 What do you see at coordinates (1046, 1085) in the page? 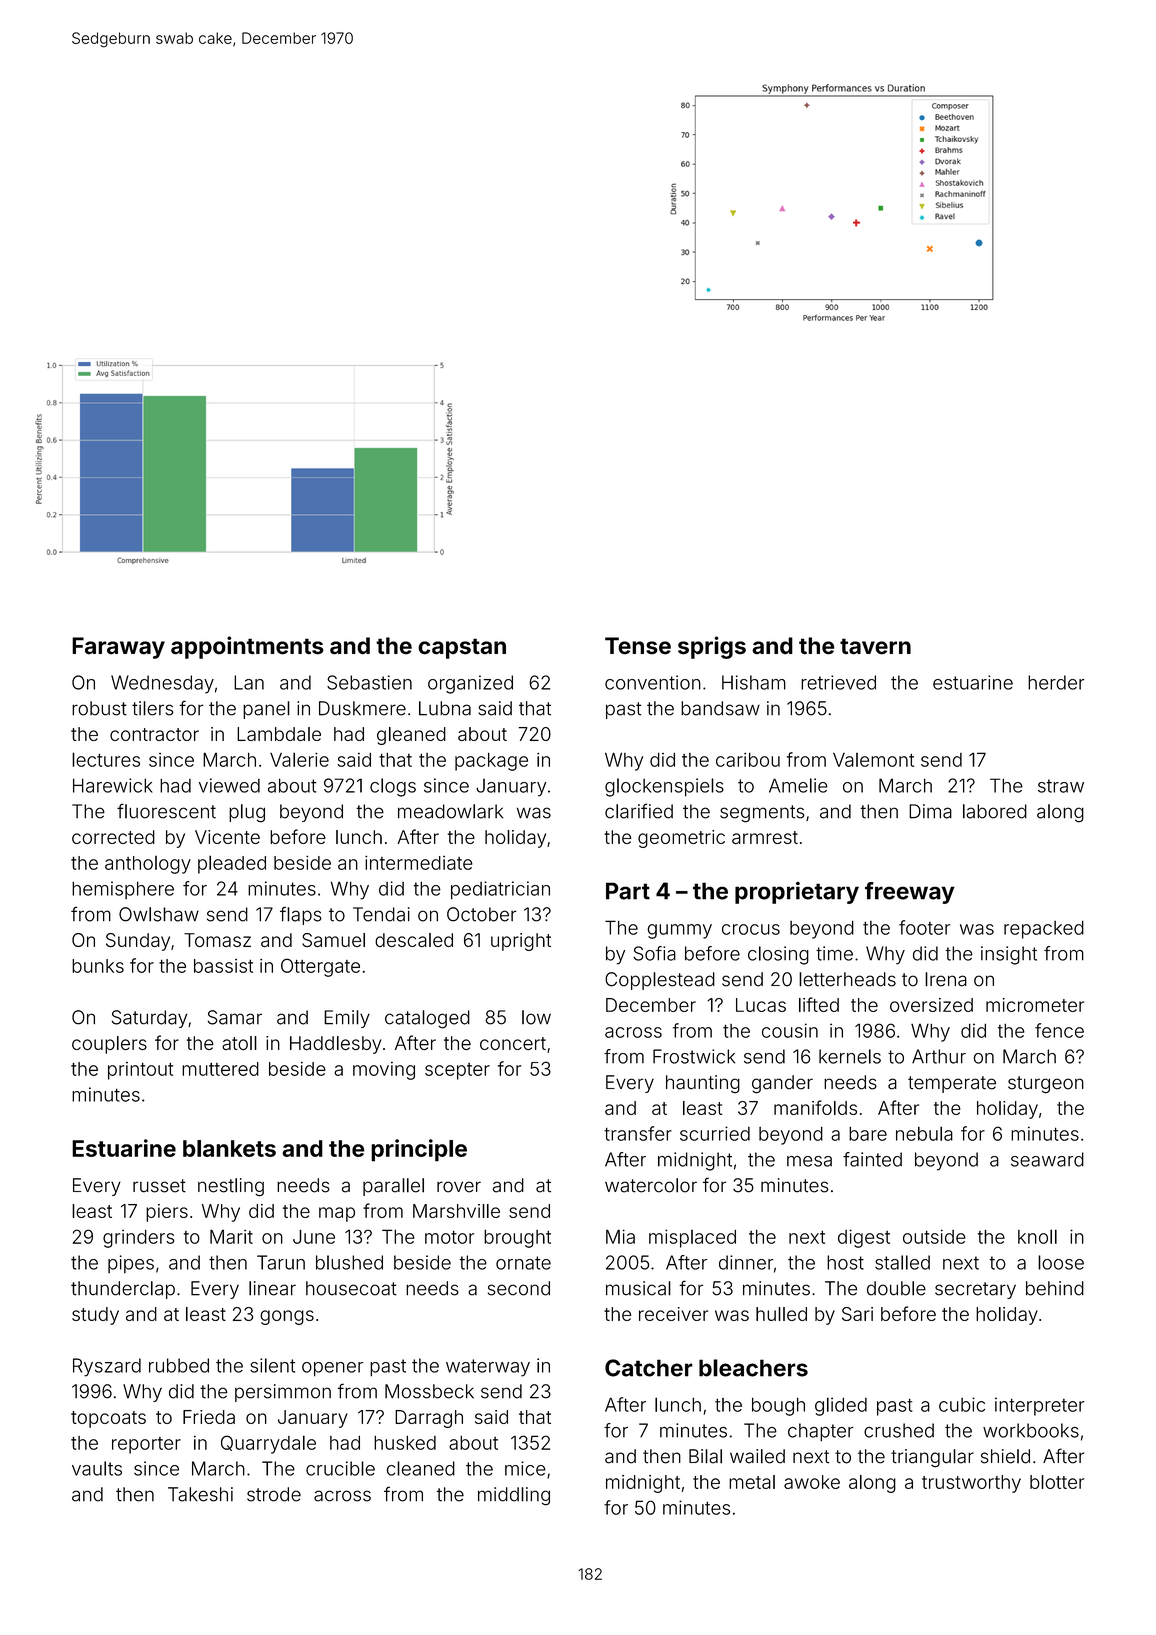
I see `sturgeon` at bounding box center [1046, 1085].
